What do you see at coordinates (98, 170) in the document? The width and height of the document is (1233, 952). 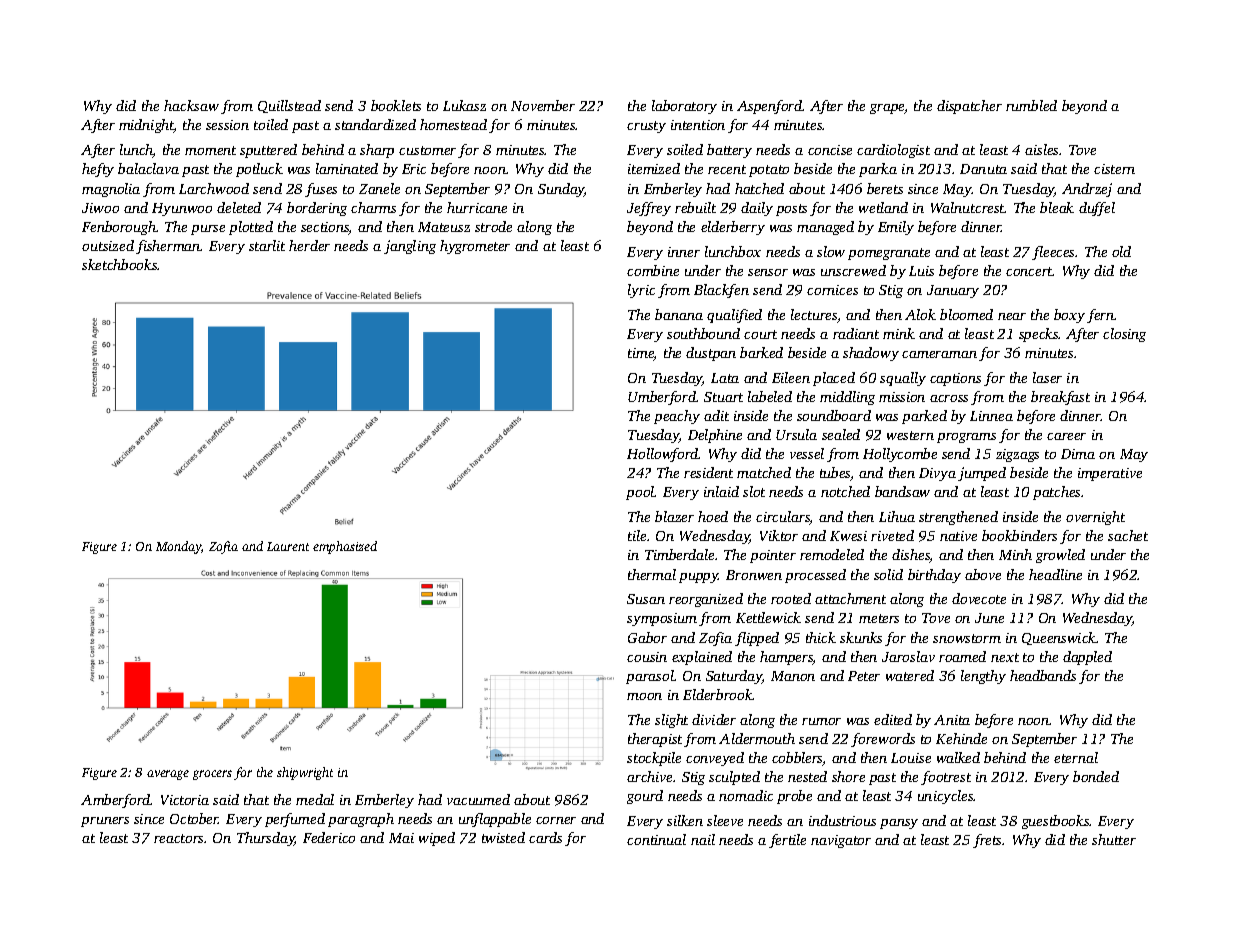 I see `hefty` at bounding box center [98, 170].
